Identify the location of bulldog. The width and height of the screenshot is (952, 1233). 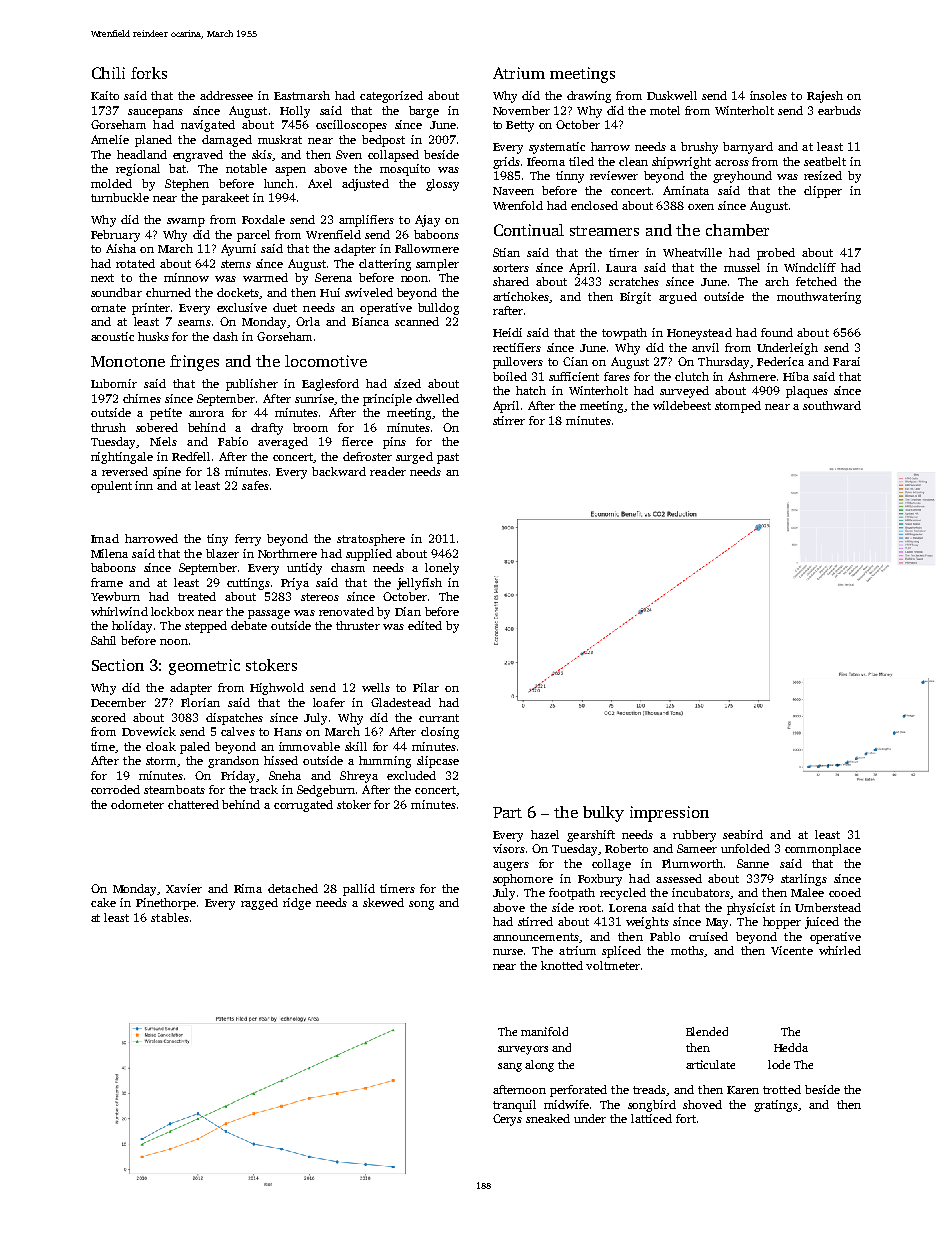
(438, 309).
